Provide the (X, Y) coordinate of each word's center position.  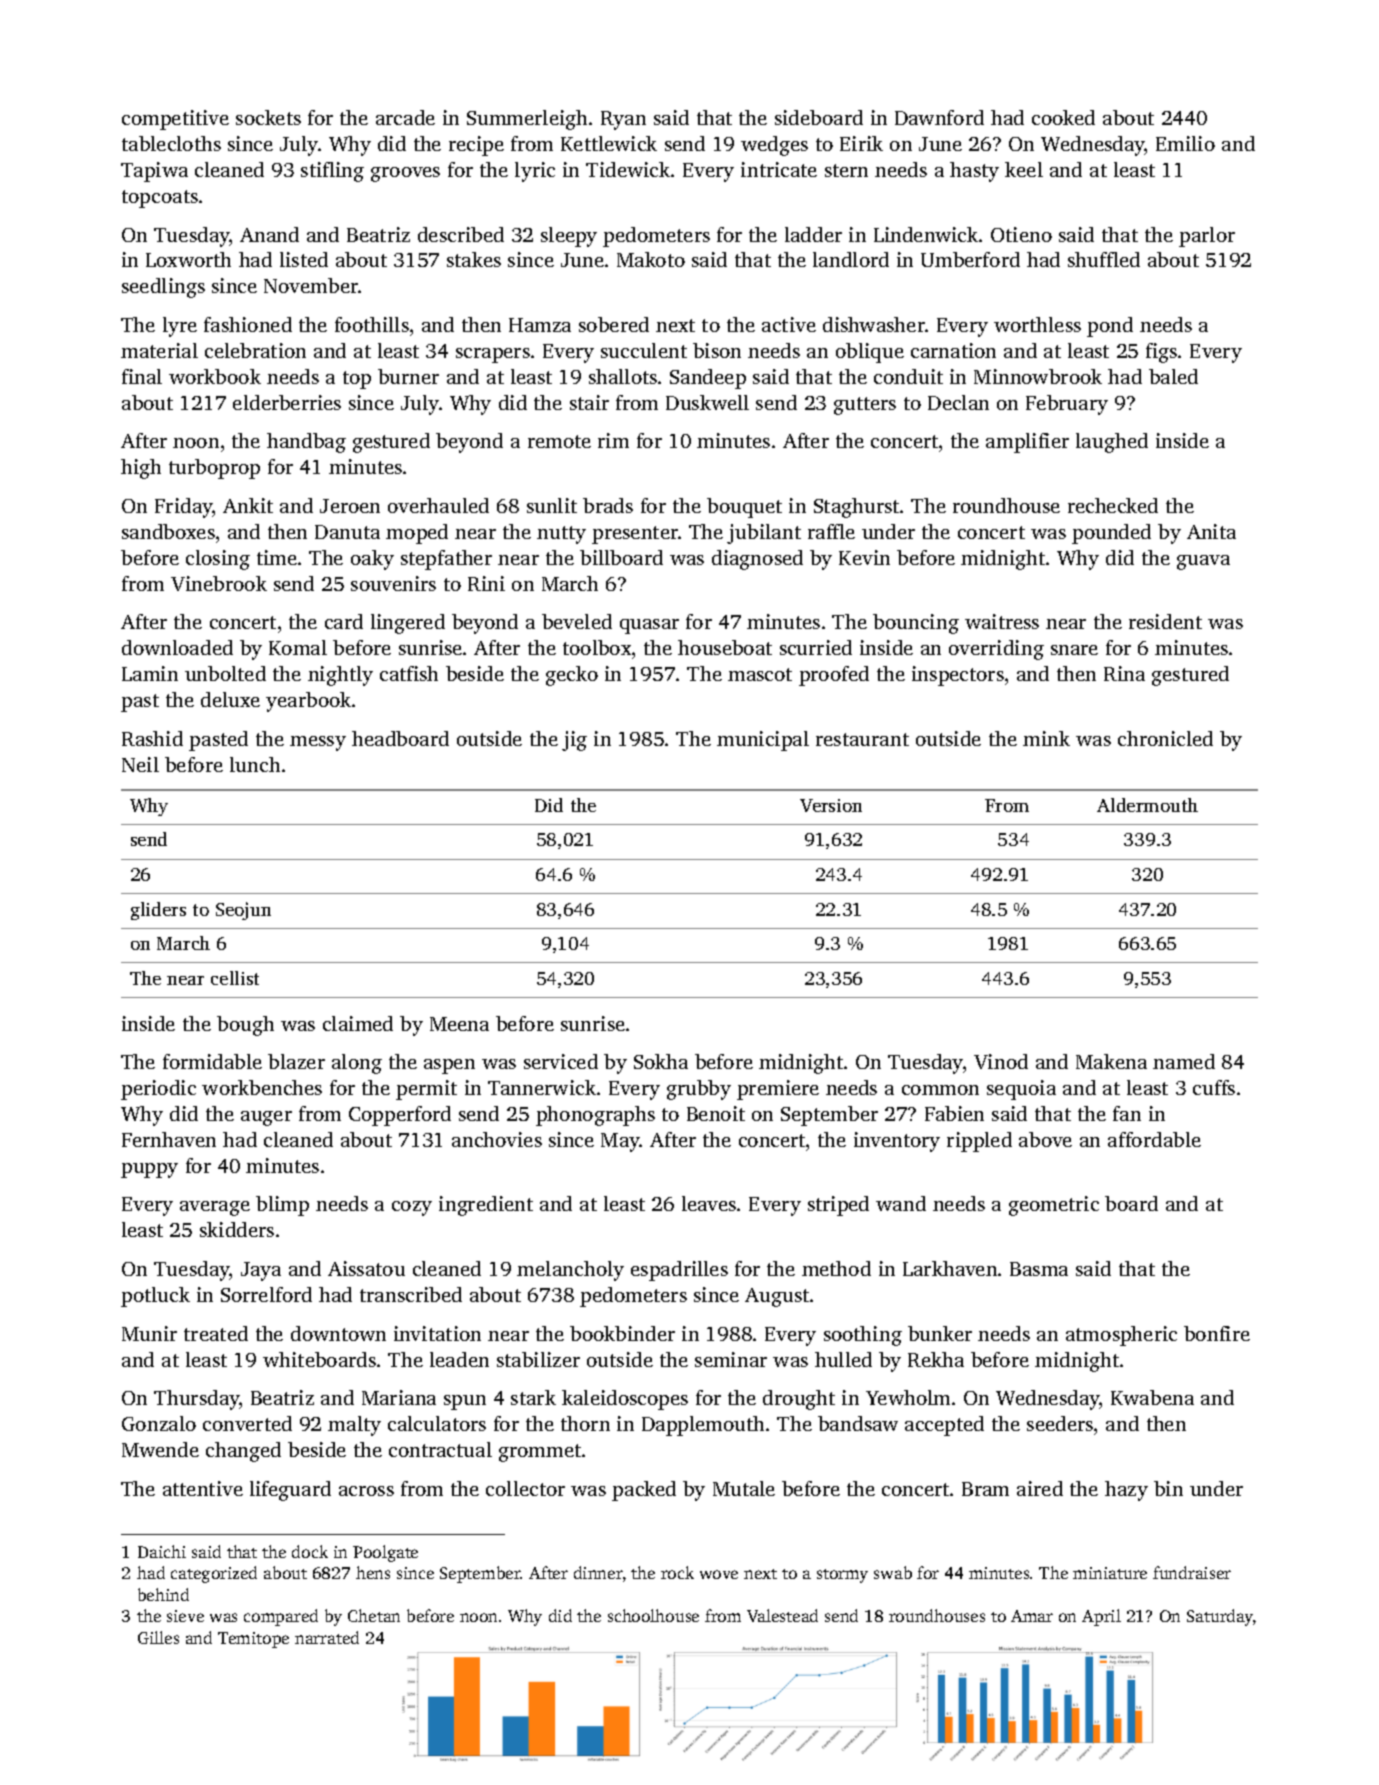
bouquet (744, 508)
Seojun (243, 911)
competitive (175, 120)
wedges (774, 146)
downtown (338, 1333)
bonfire (1217, 1333)
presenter (635, 535)
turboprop (214, 469)
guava (1203, 562)
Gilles (158, 1637)
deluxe (230, 699)
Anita (1211, 531)
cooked (1063, 117)
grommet (540, 1453)
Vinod (1001, 1061)
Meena (459, 1024)
